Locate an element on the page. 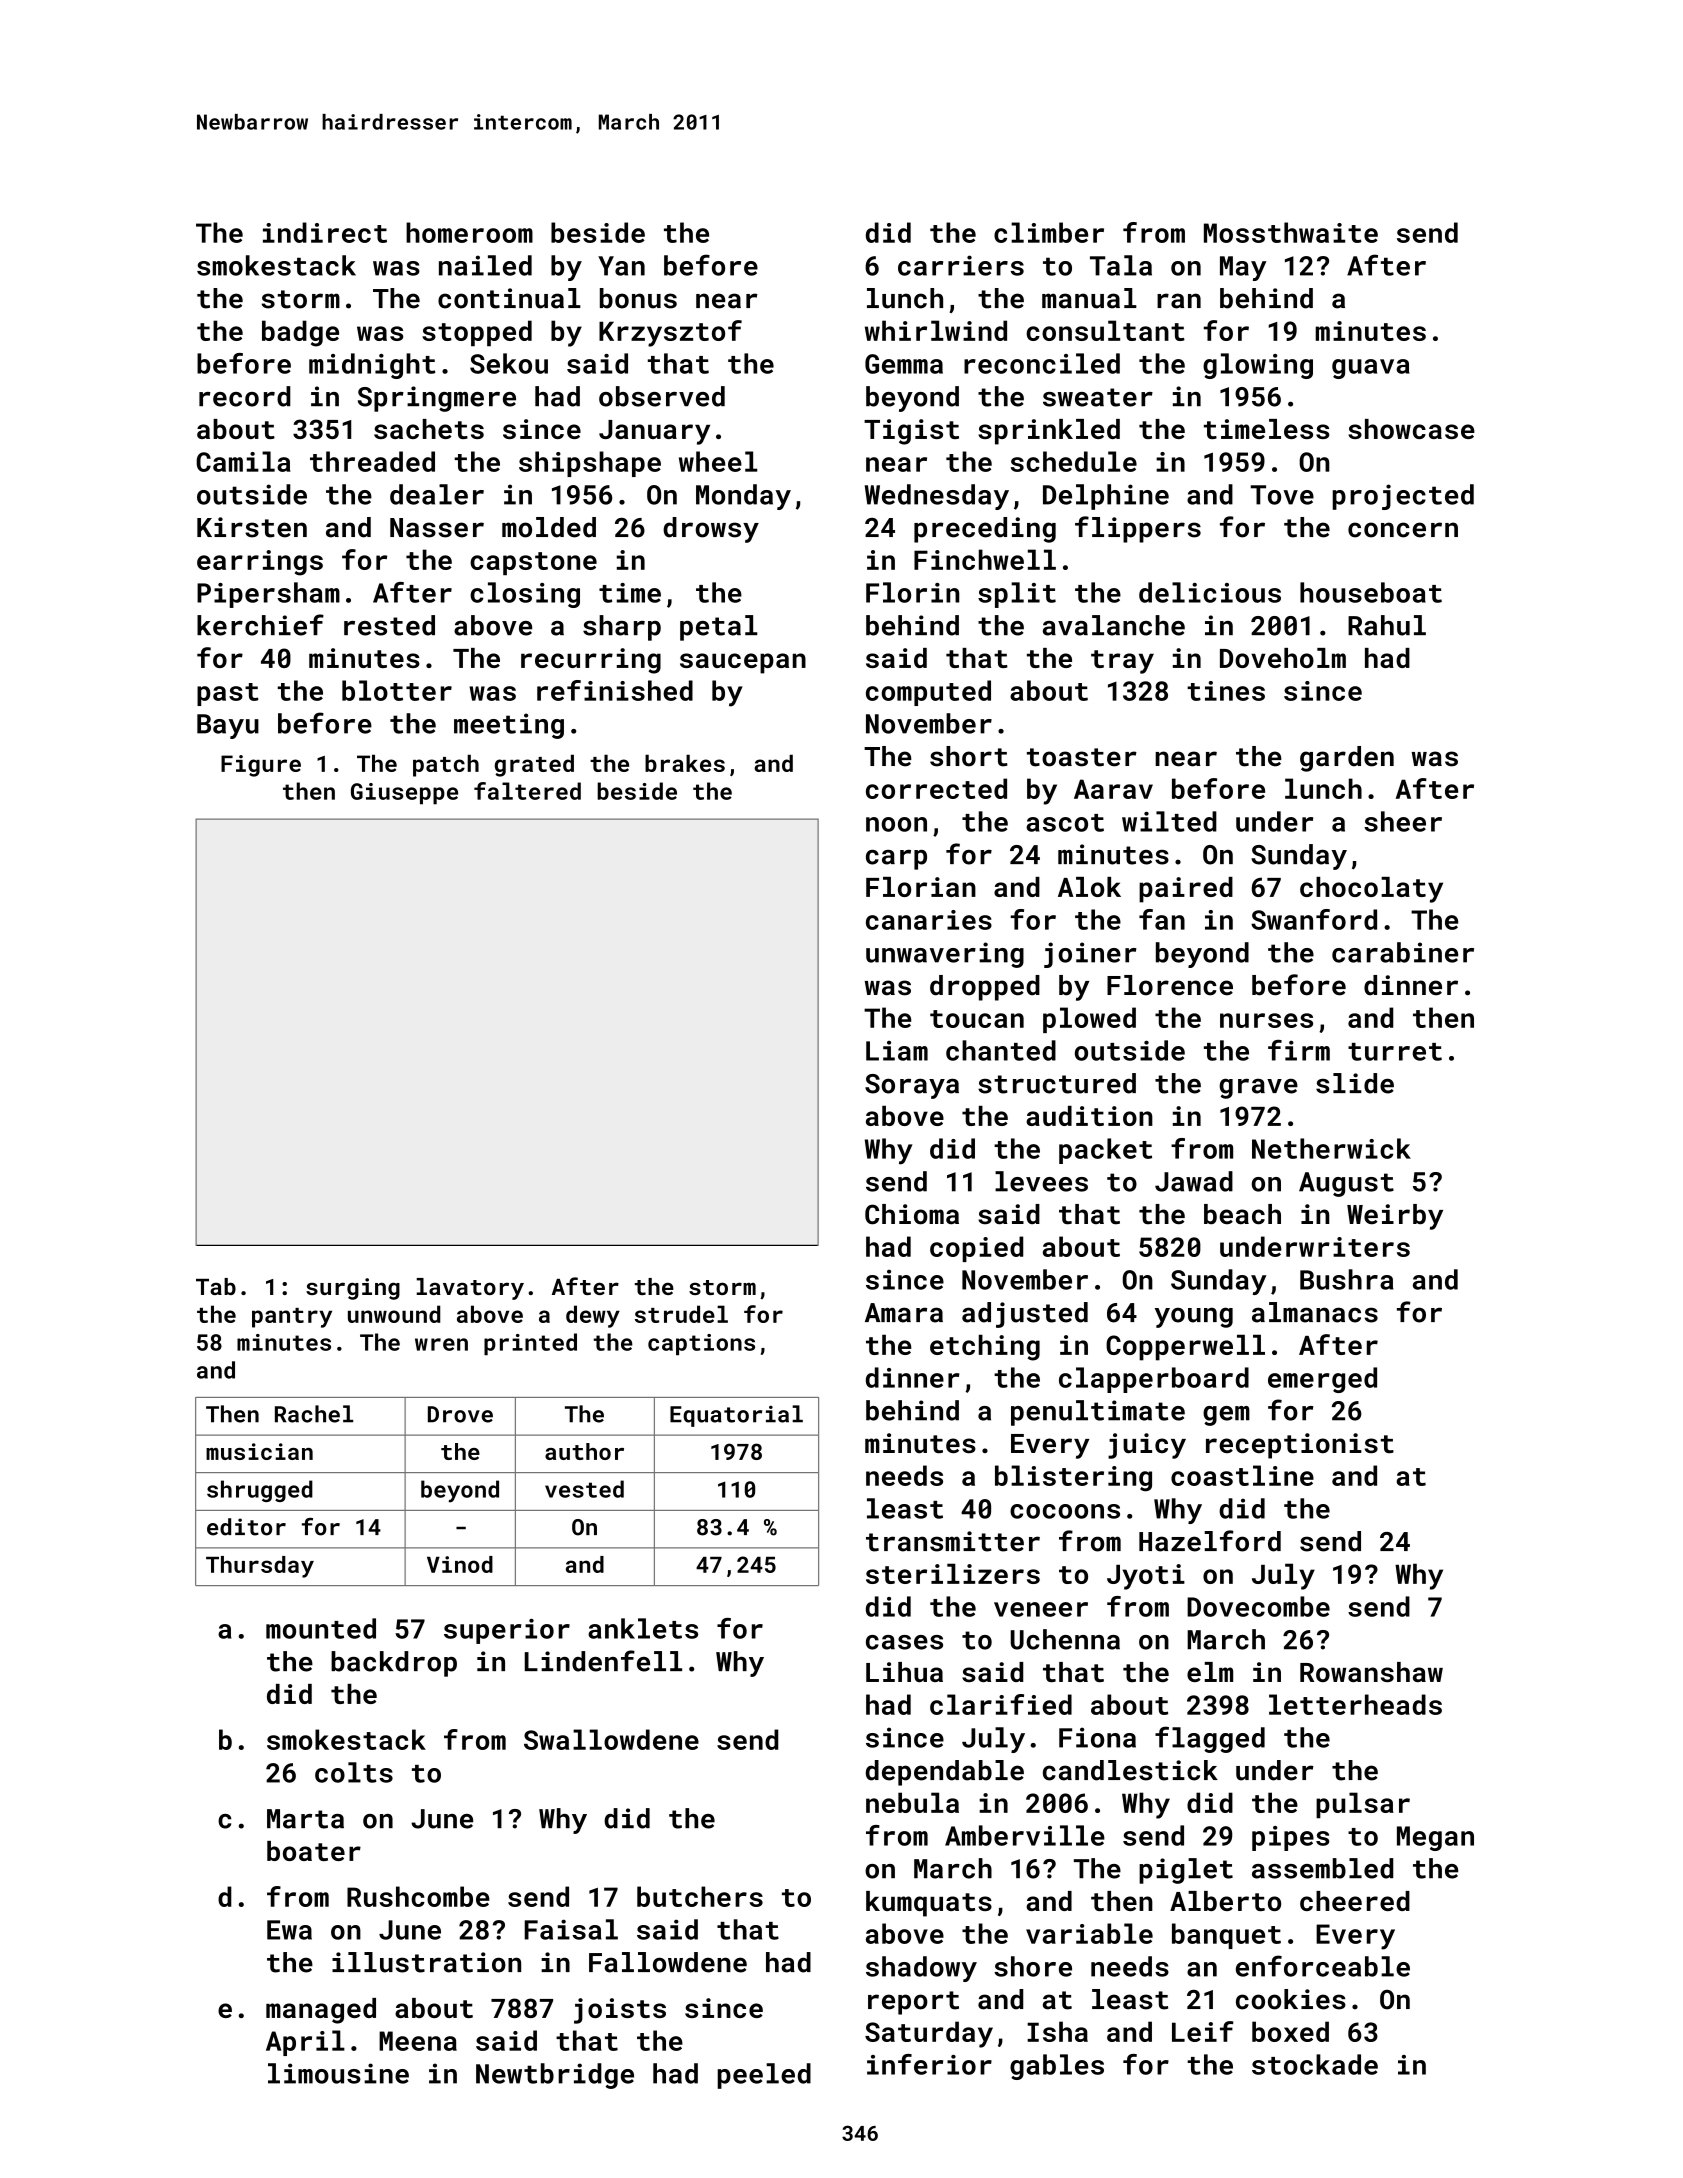 This document has height=2178, width=1683. unwound is located at coordinates (394, 1314).
